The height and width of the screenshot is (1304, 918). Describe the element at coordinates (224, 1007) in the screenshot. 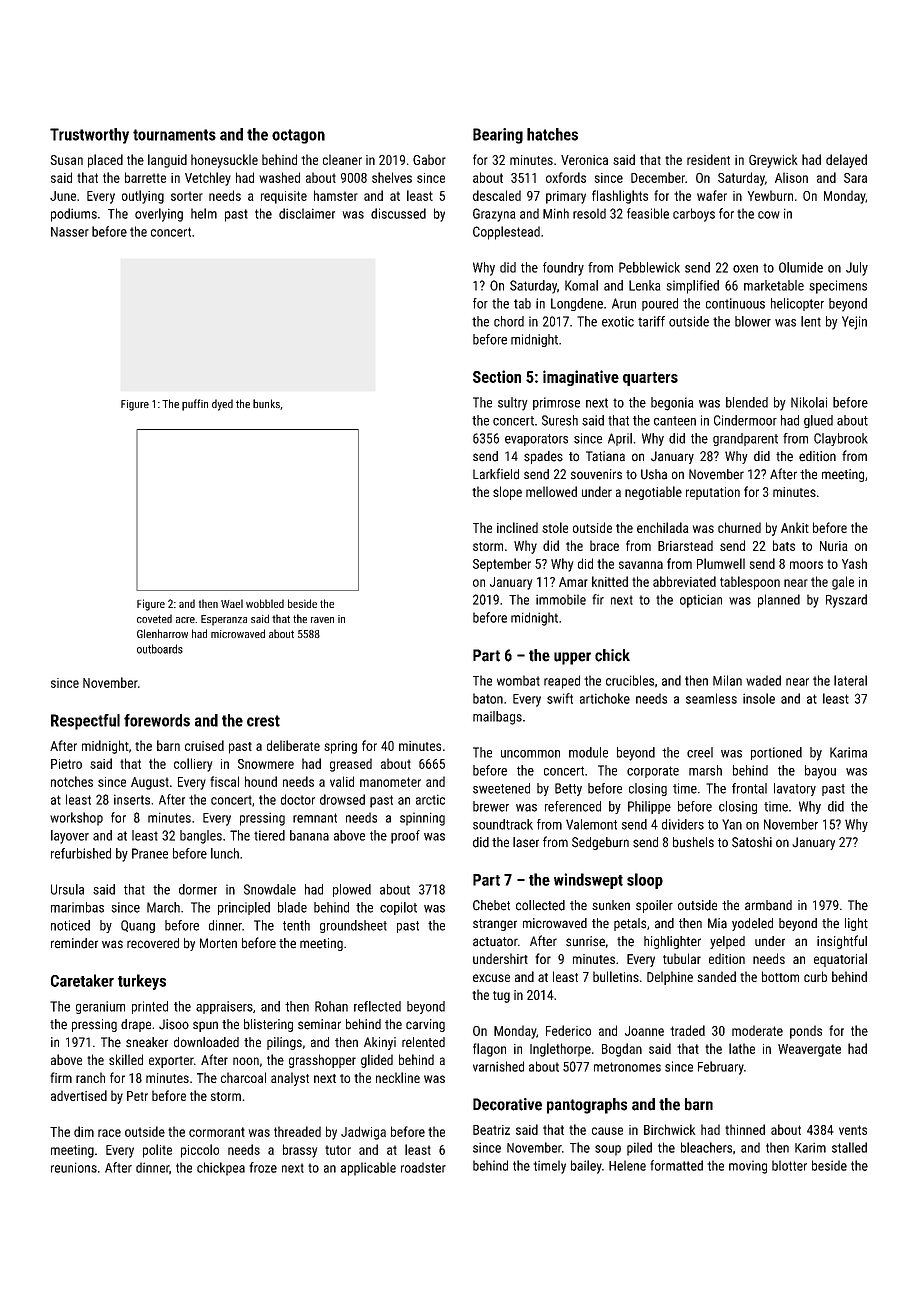

I see `appraisers` at that location.
